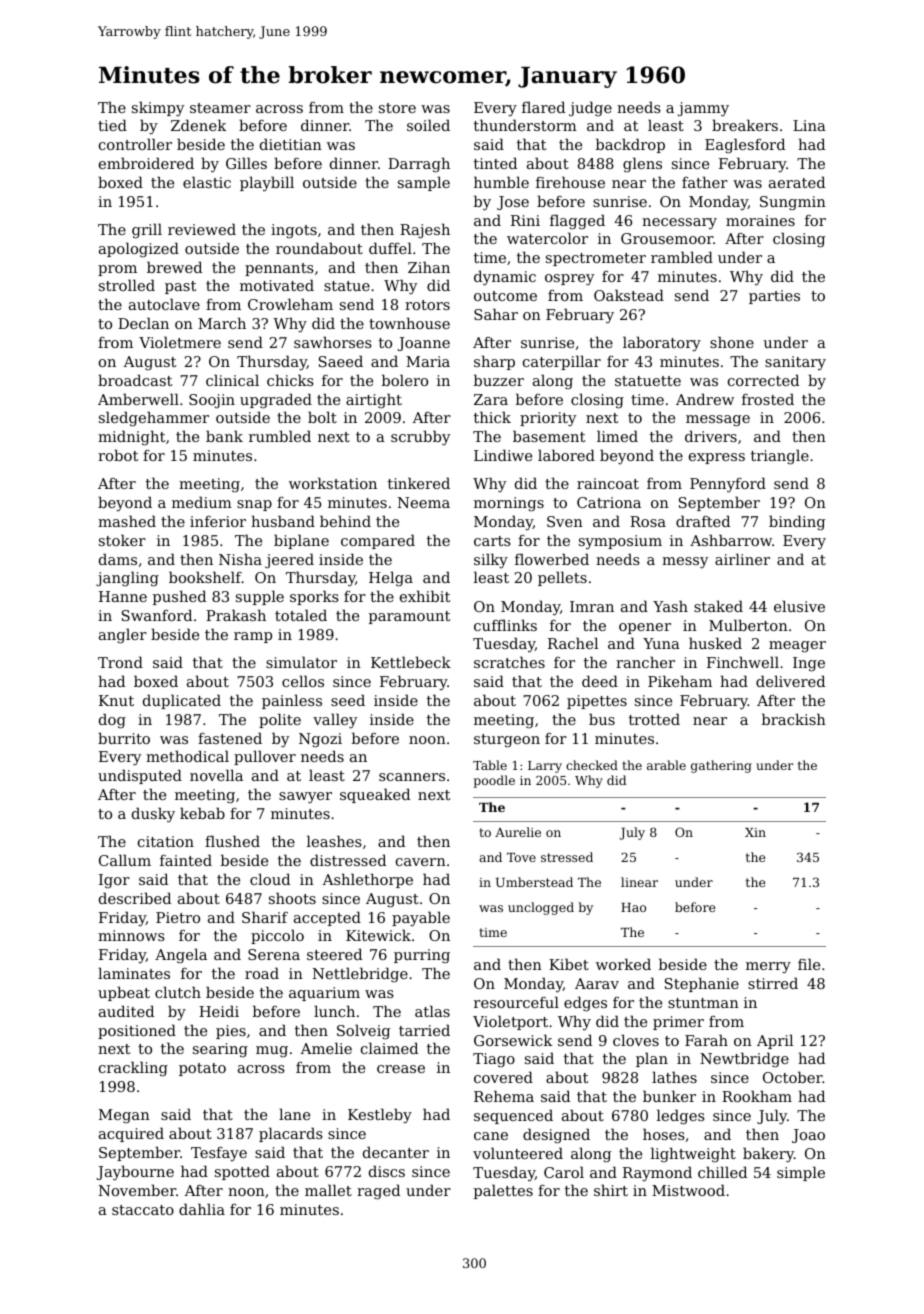  Describe the element at coordinates (212, 401) in the screenshot. I see `Soojin` at that location.
